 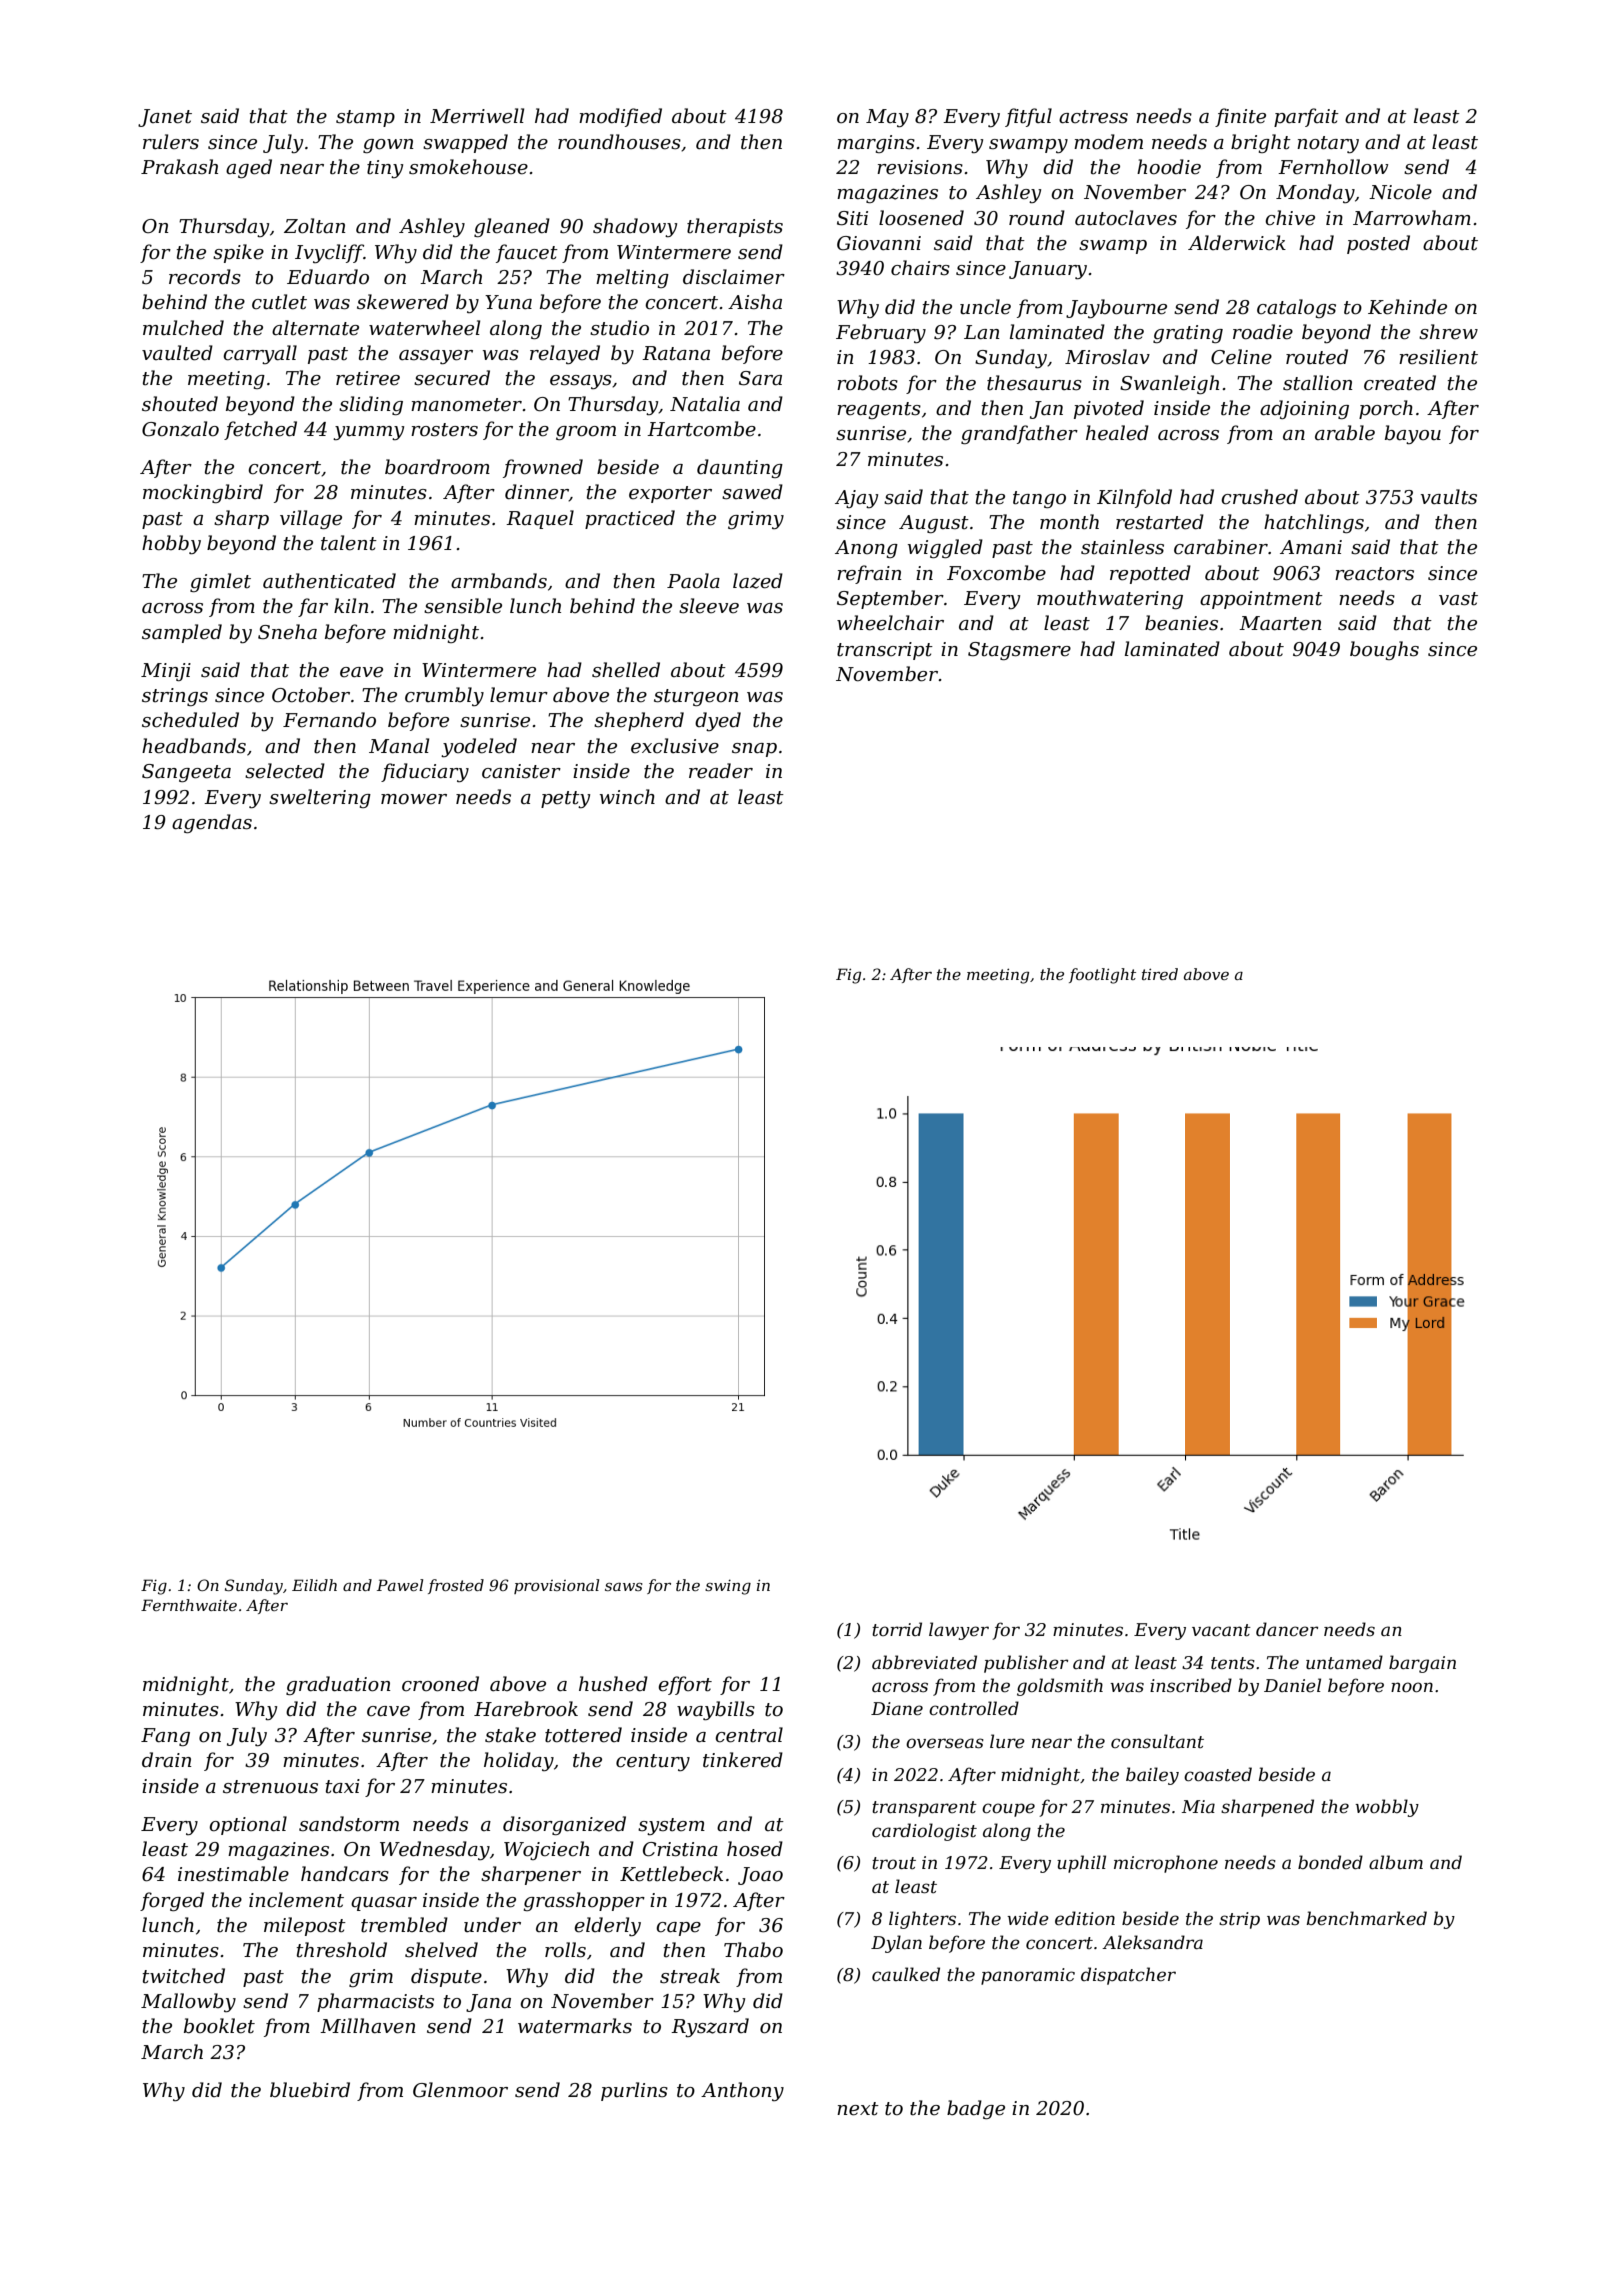 I want to click on purlins, so click(x=634, y=2091).
